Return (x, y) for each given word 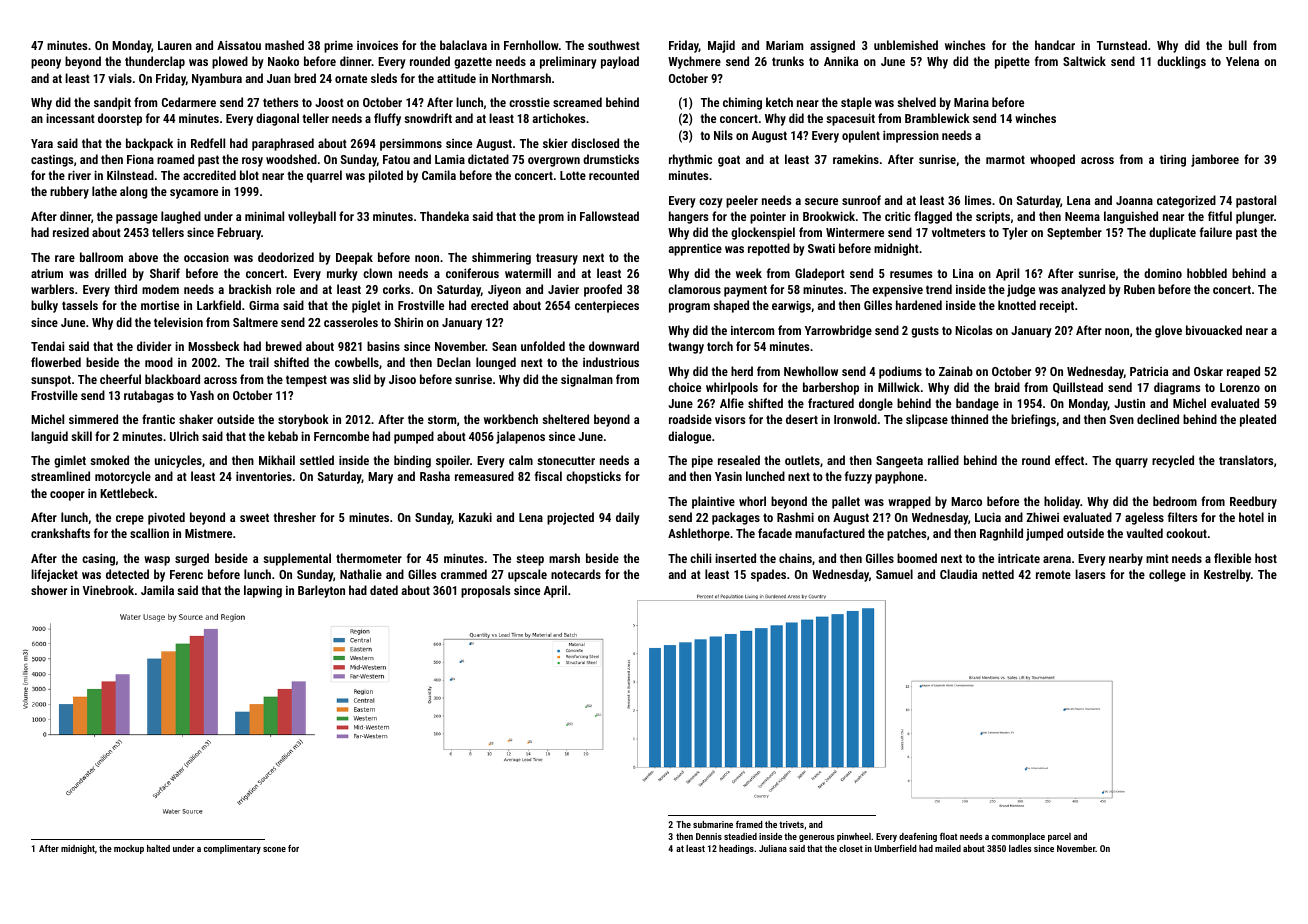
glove (1168, 331)
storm (442, 419)
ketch (779, 102)
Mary (380, 478)
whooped (1052, 160)
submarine (713, 824)
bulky (44, 306)
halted (158, 848)
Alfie (732, 403)
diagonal (277, 119)
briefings (1033, 420)
